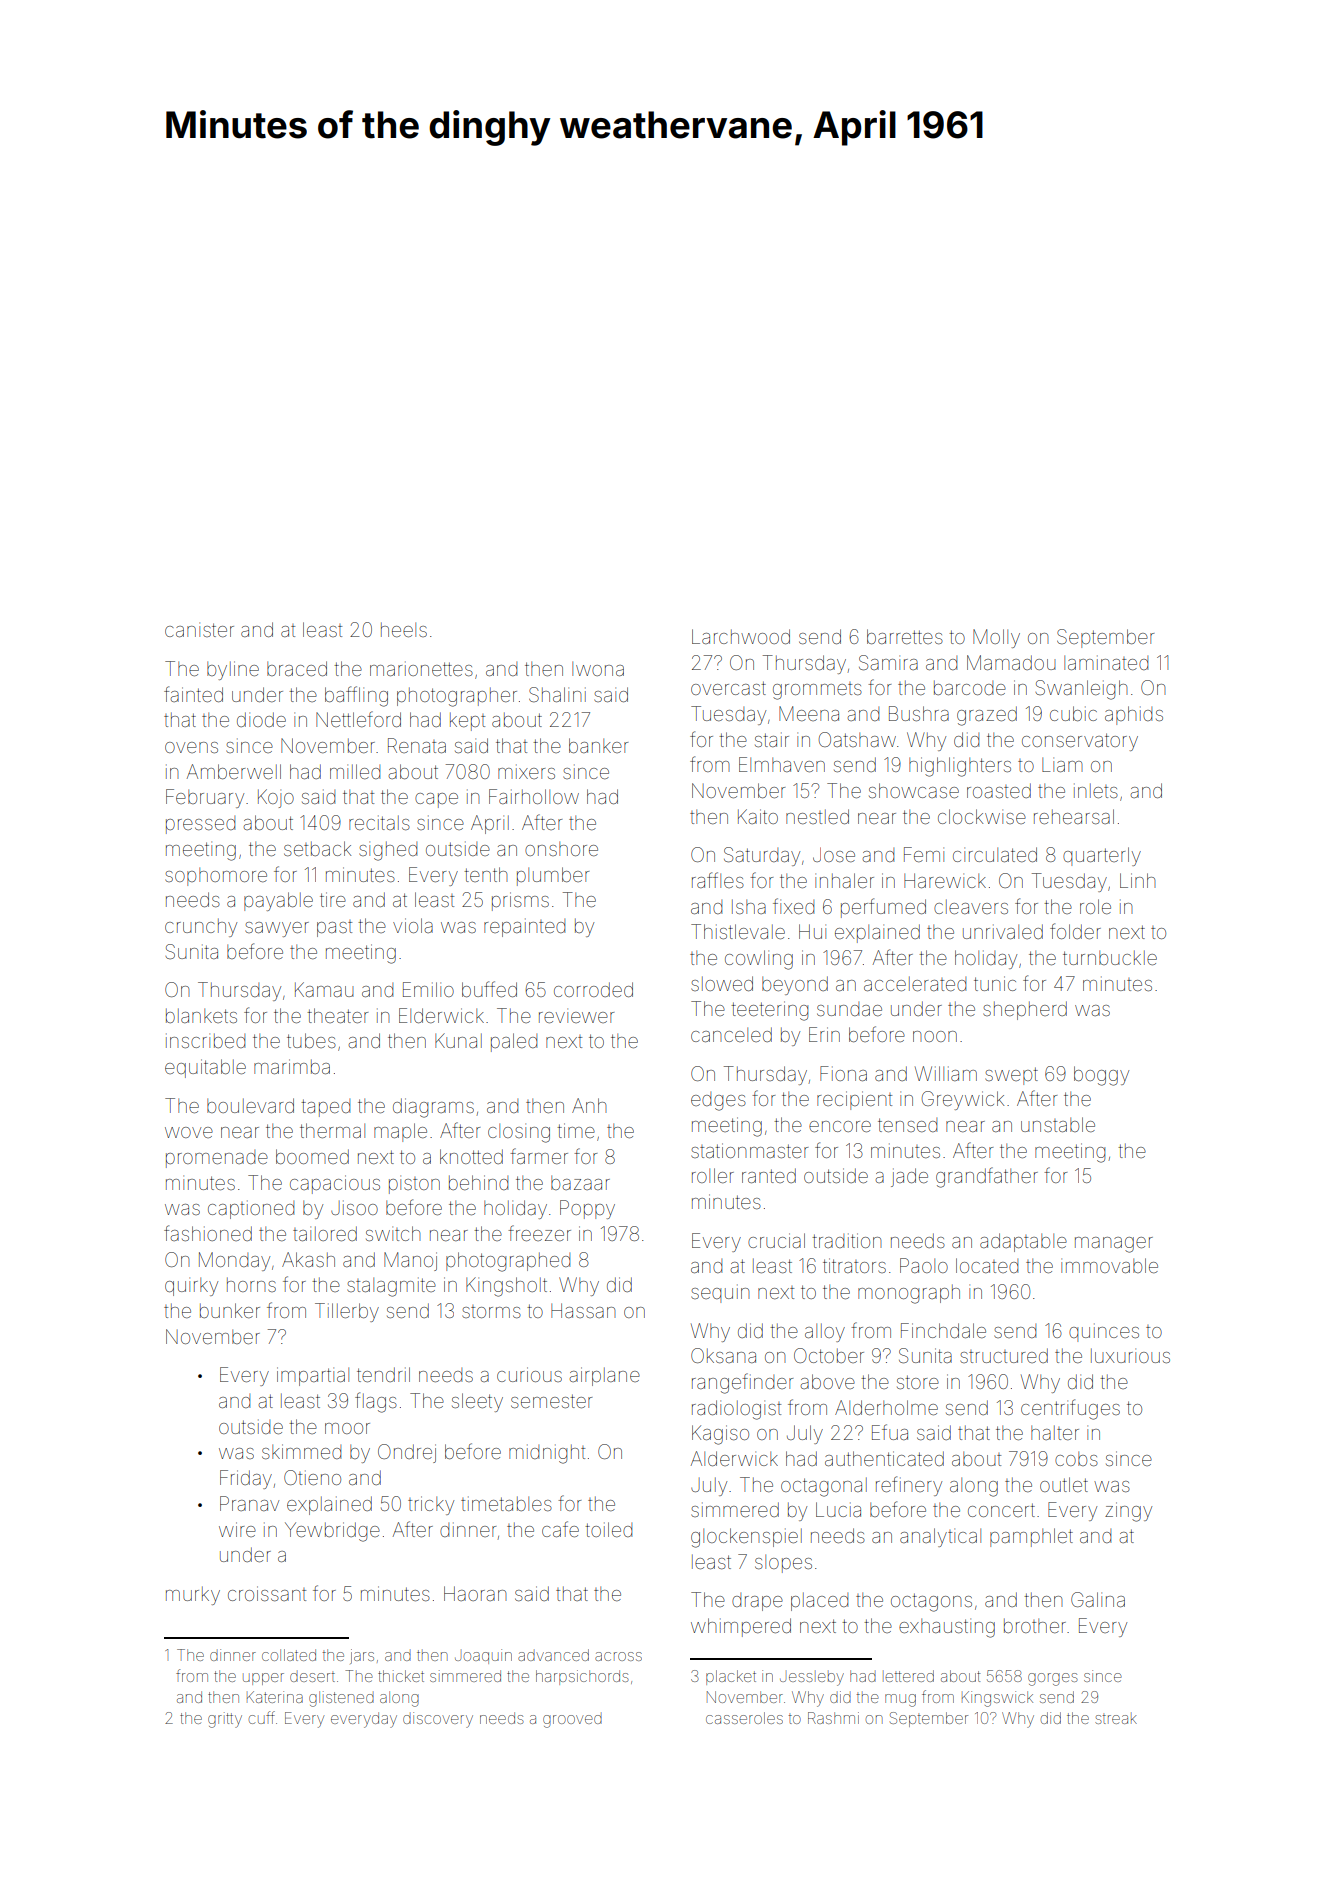 Image resolution: width=1338 pixels, height=1892 pixels. Describe the element at coordinates (741, 636) in the screenshot. I see `Larchwood` at that location.
